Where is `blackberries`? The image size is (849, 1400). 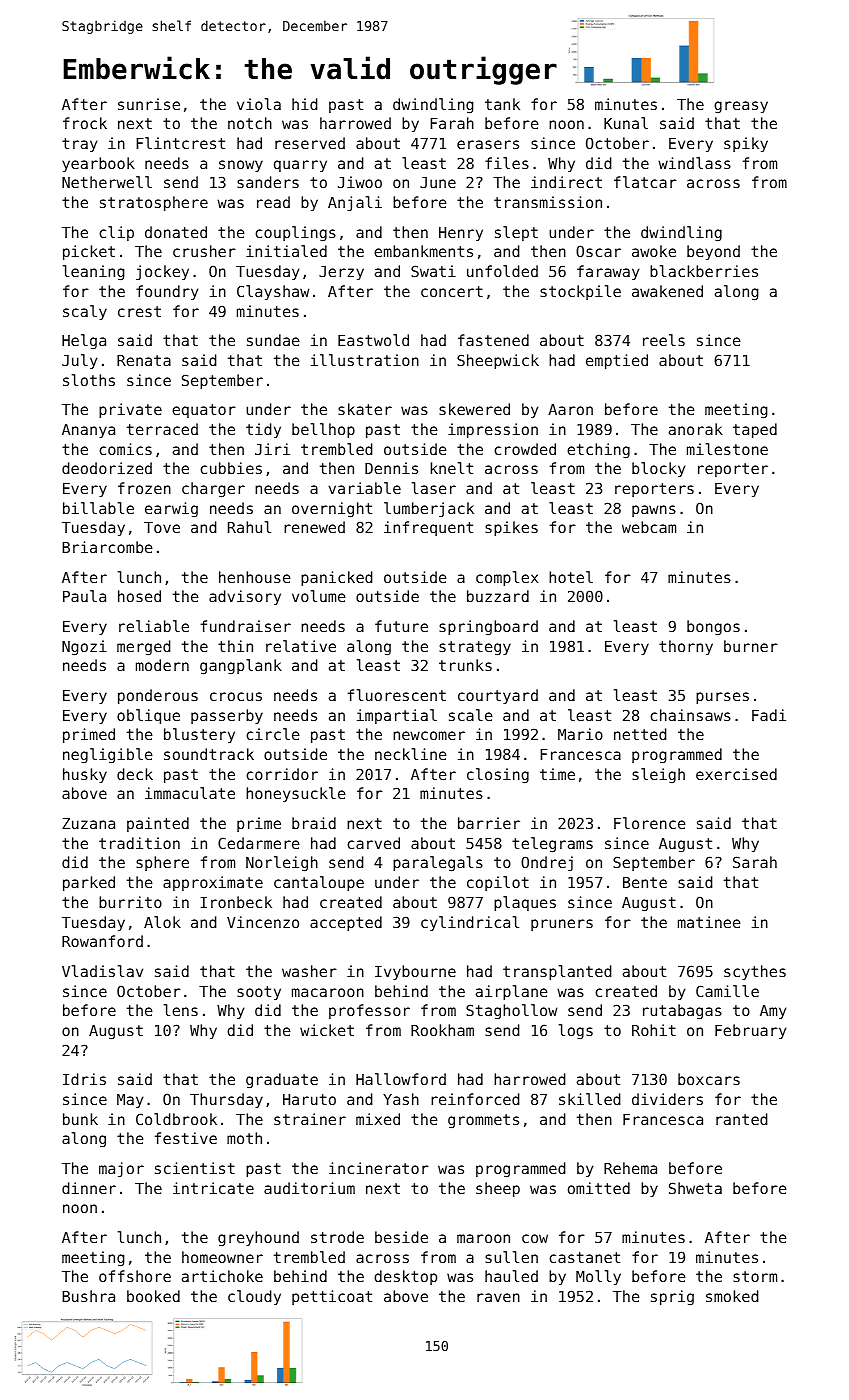 blackberries is located at coordinates (704, 271).
